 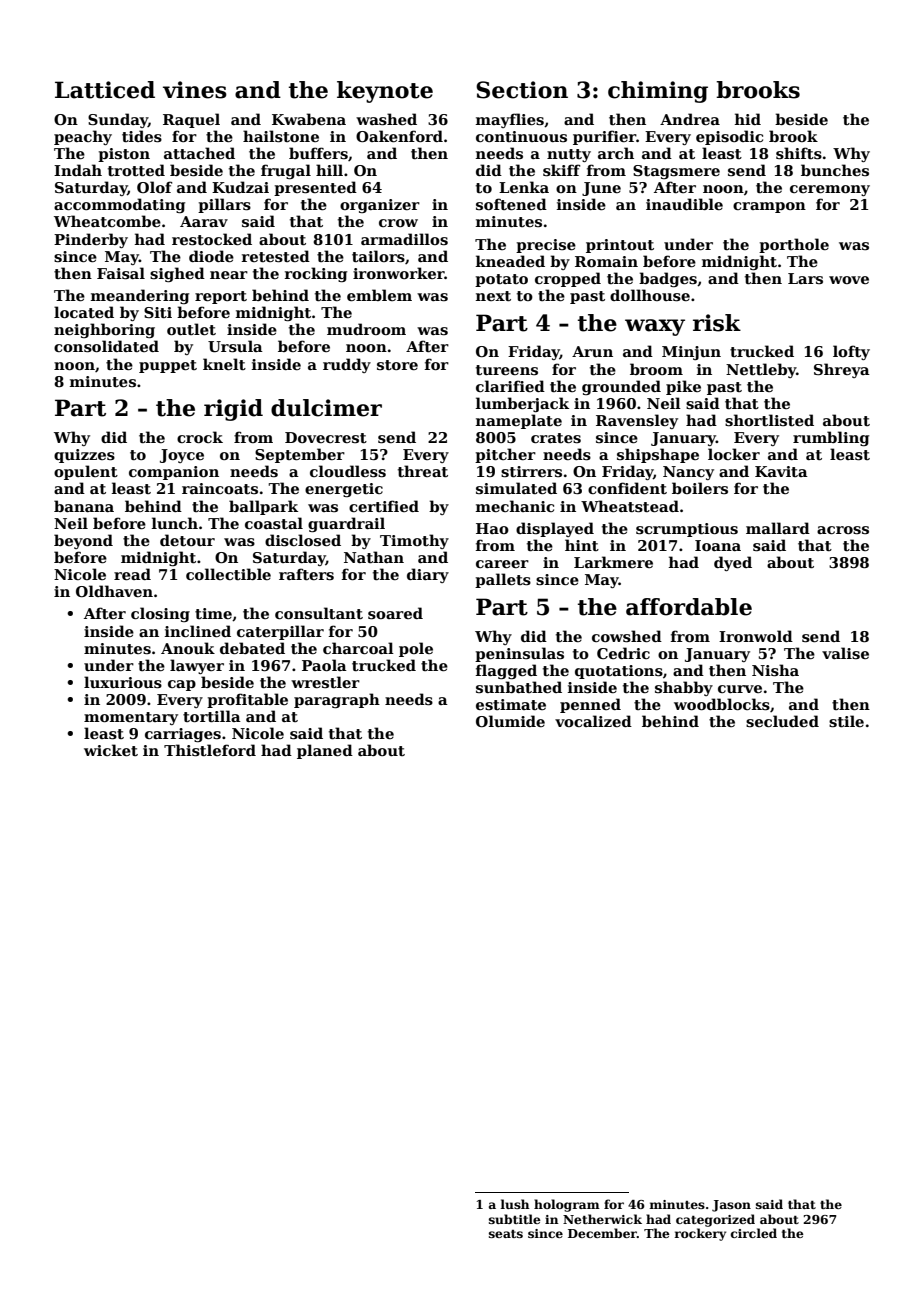 I want to click on Larkmere, so click(x=613, y=562).
